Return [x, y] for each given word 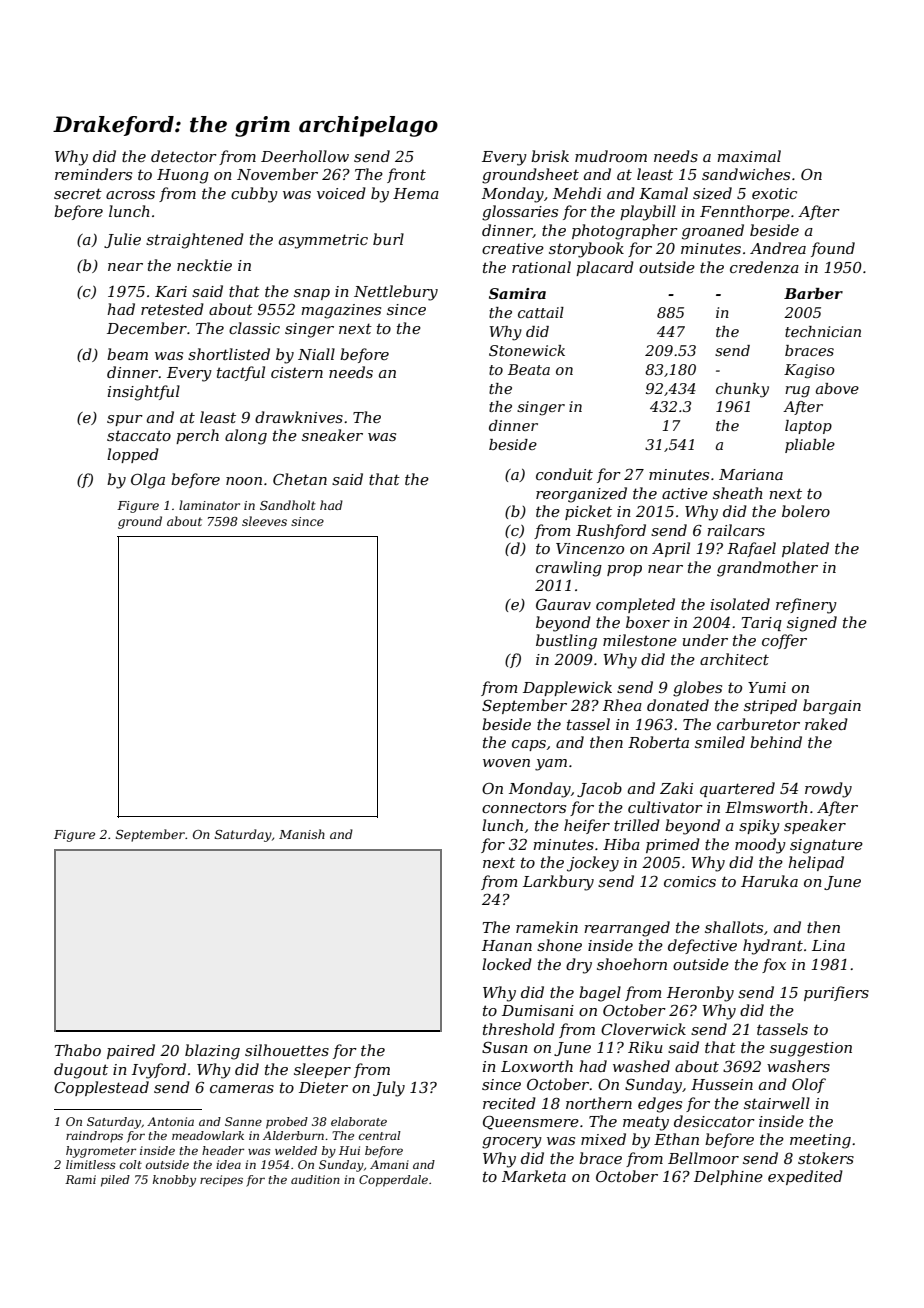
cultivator [665, 807]
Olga [148, 481]
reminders [93, 174]
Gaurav [563, 604]
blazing [212, 1052]
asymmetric [323, 241]
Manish [302, 834]
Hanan [507, 945]
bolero [806, 511]
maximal [749, 156]
